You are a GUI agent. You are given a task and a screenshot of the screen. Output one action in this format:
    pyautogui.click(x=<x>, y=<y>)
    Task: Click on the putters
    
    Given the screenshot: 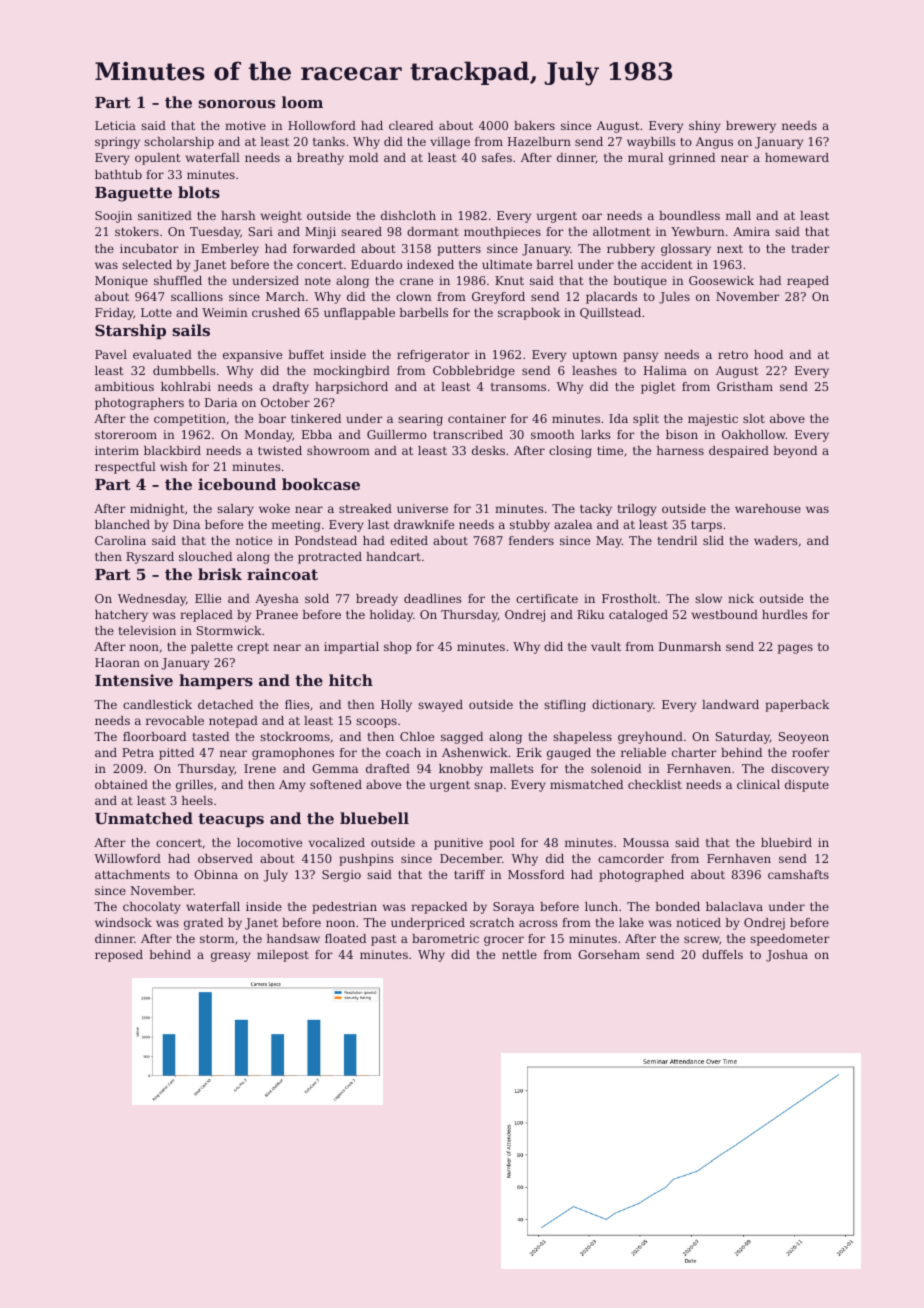 What is the action you would take?
    pyautogui.click(x=459, y=250)
